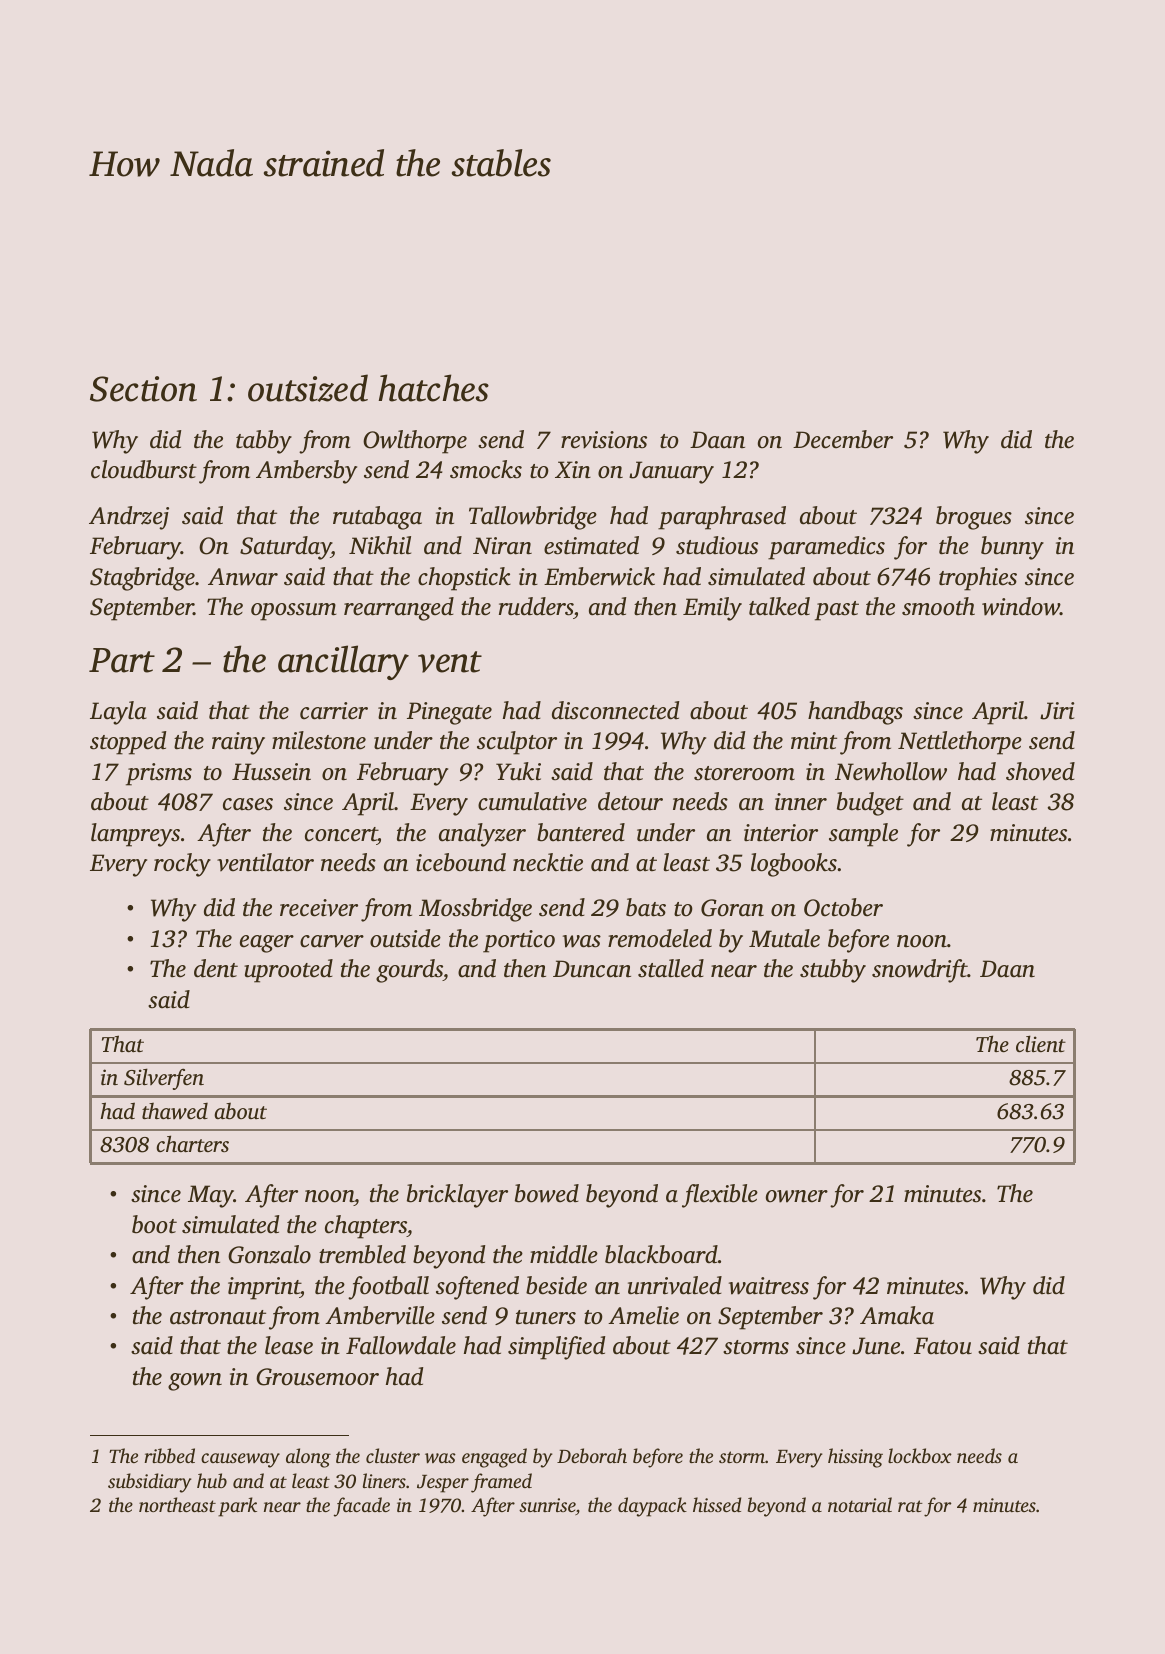 Image resolution: width=1165 pixels, height=1654 pixels. Describe the element at coordinates (843, 439) in the screenshot. I see `December` at that location.
